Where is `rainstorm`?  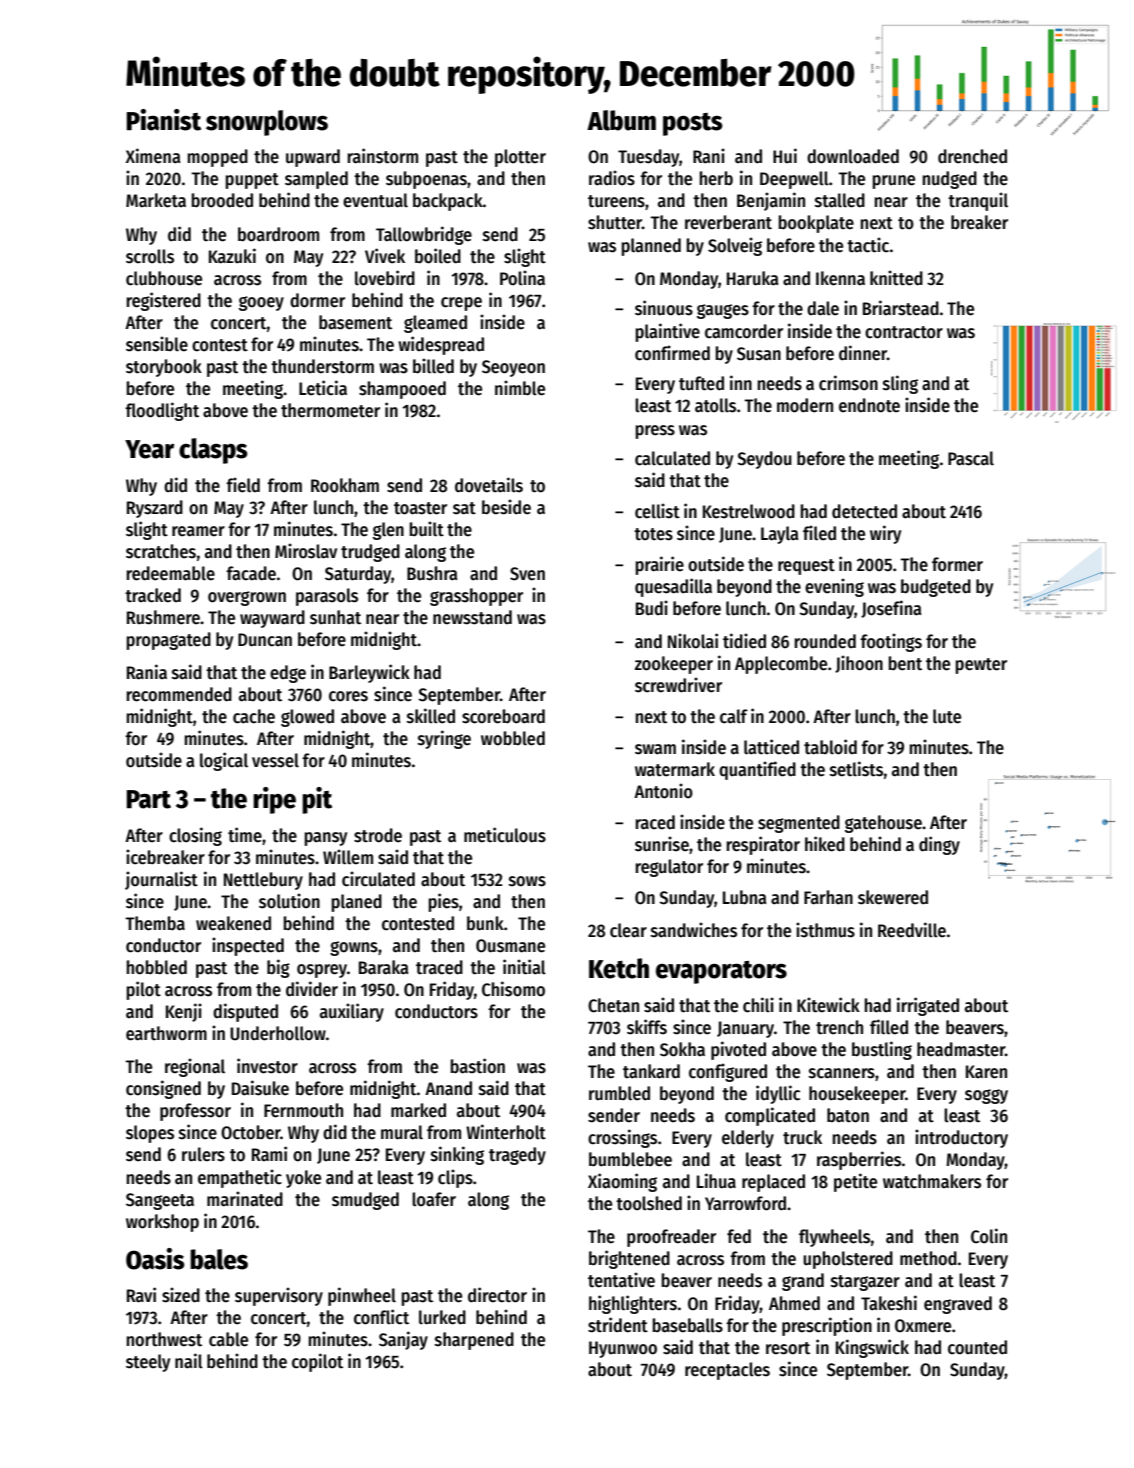 rainstorm is located at coordinates (383, 156).
